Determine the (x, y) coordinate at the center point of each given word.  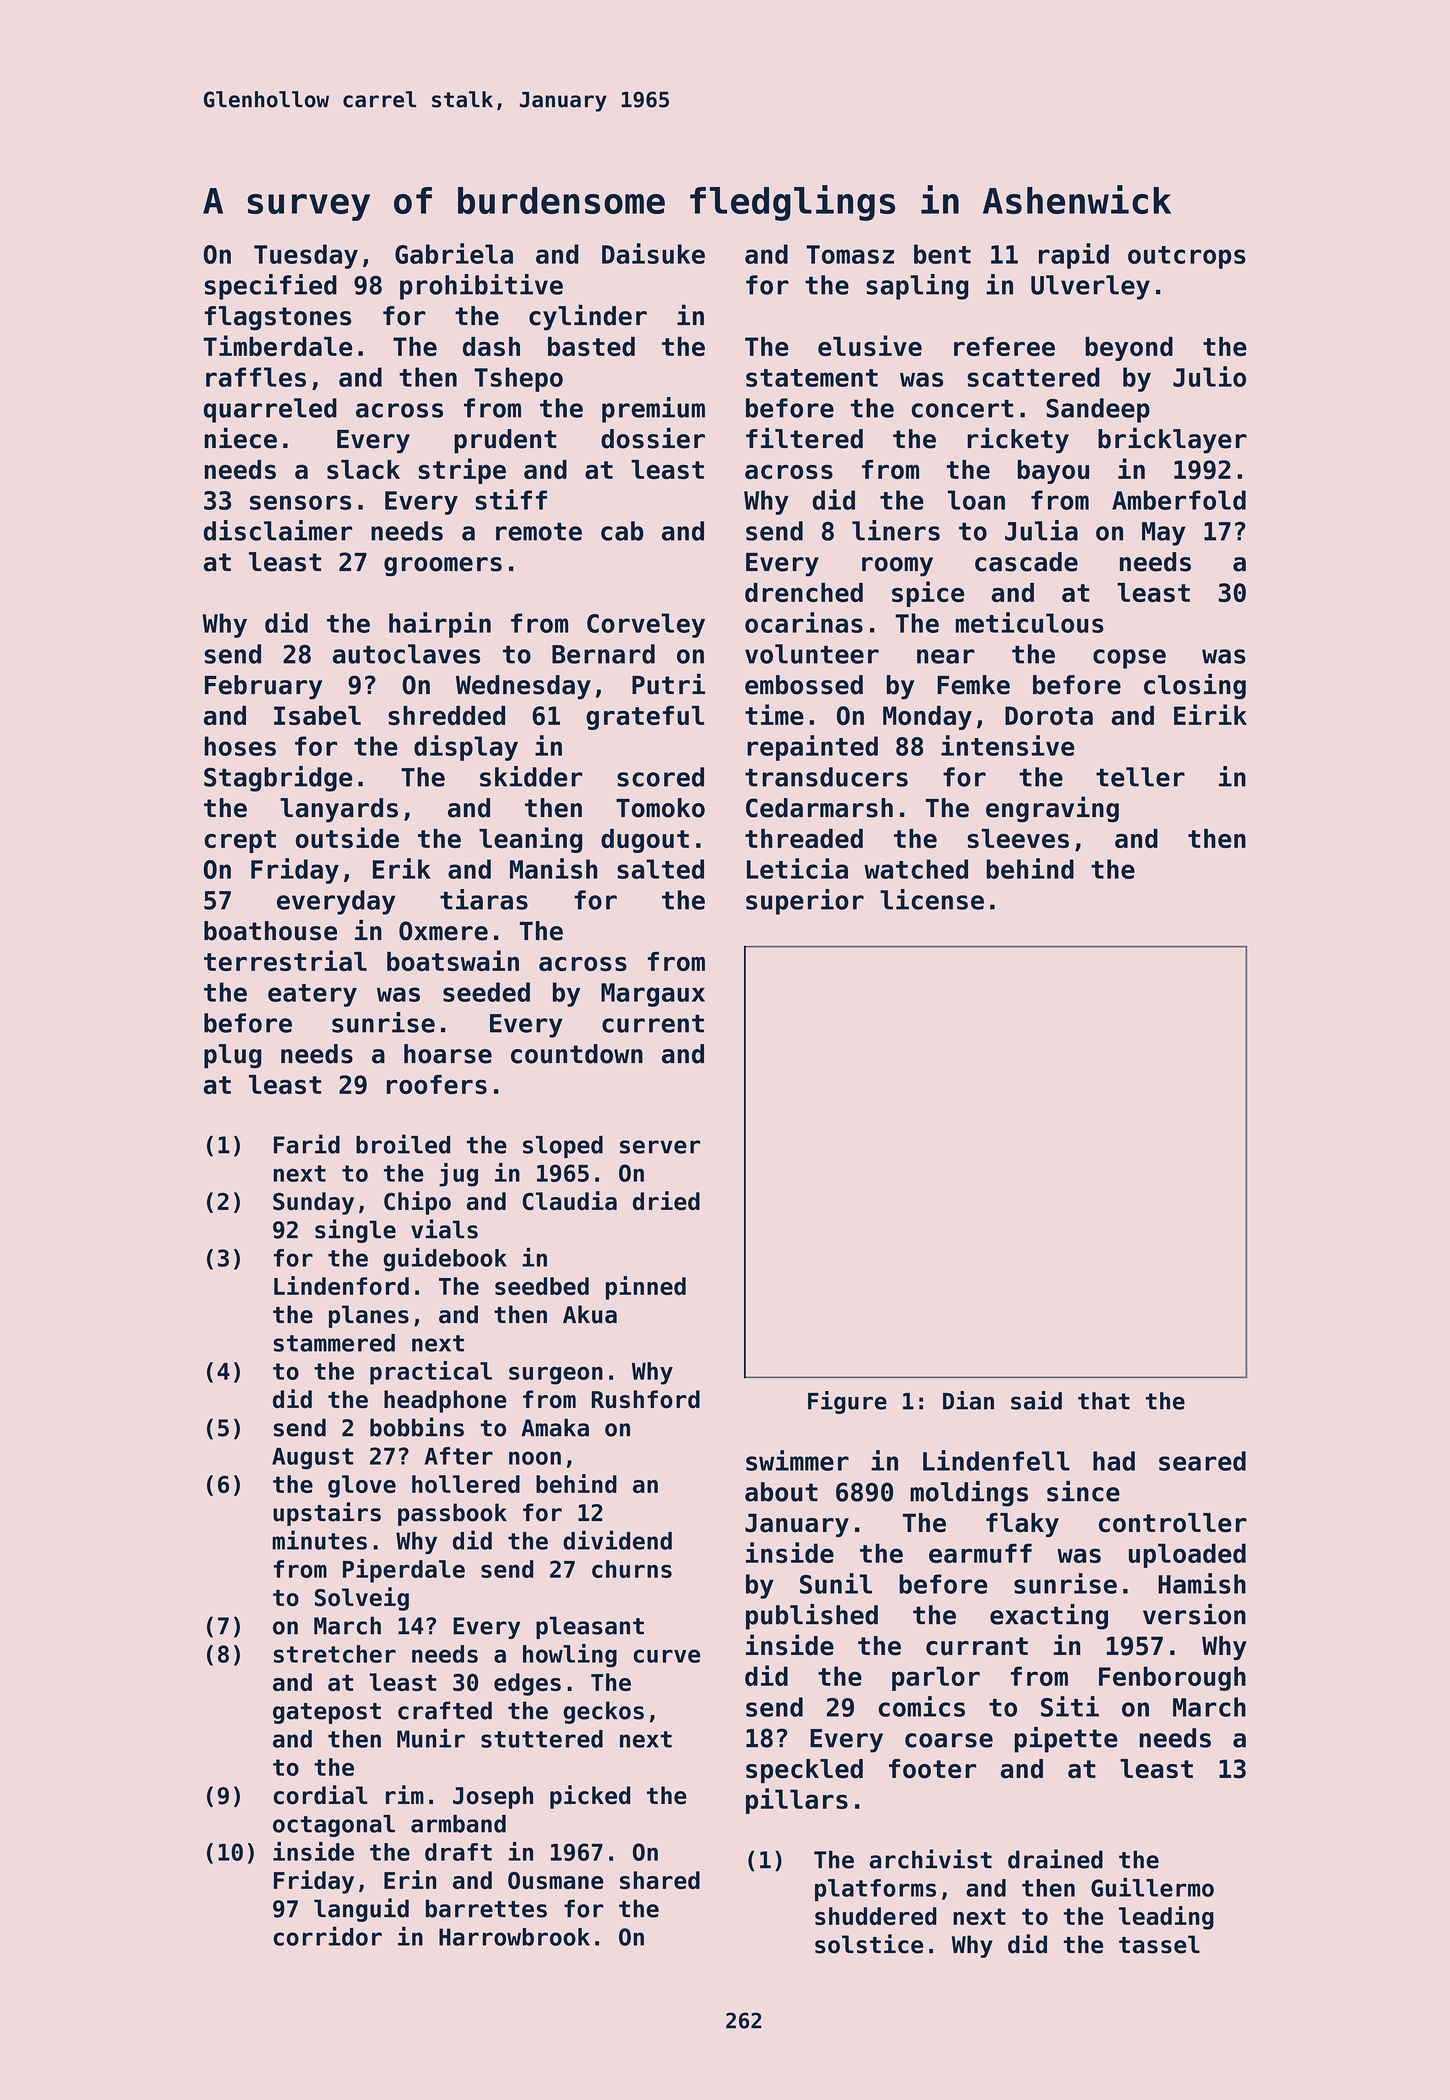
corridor (327, 1936)
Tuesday (306, 256)
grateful (645, 718)
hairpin (440, 625)
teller (1140, 777)
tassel (1159, 1944)
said (1036, 1400)
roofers (437, 1084)
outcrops (1187, 257)
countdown (577, 1054)
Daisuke (653, 253)
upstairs (327, 1514)
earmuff (980, 1553)
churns (632, 1569)
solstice (869, 1944)
